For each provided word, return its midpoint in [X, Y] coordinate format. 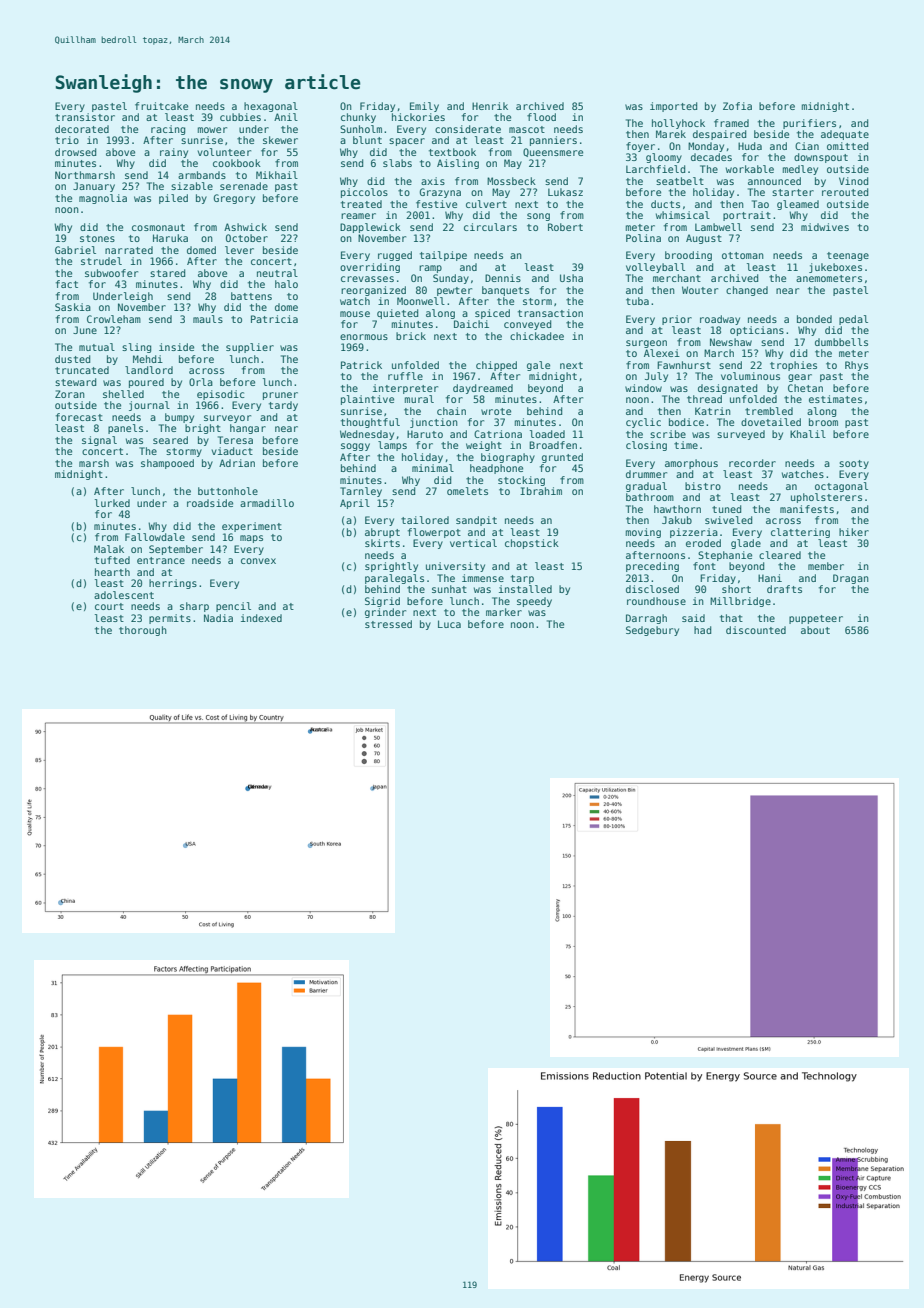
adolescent [124, 595]
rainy [174, 153]
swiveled [728, 520]
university [455, 567]
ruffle [405, 376]
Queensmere [553, 152]
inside [176, 347]
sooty [854, 464]
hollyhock [678, 124]
